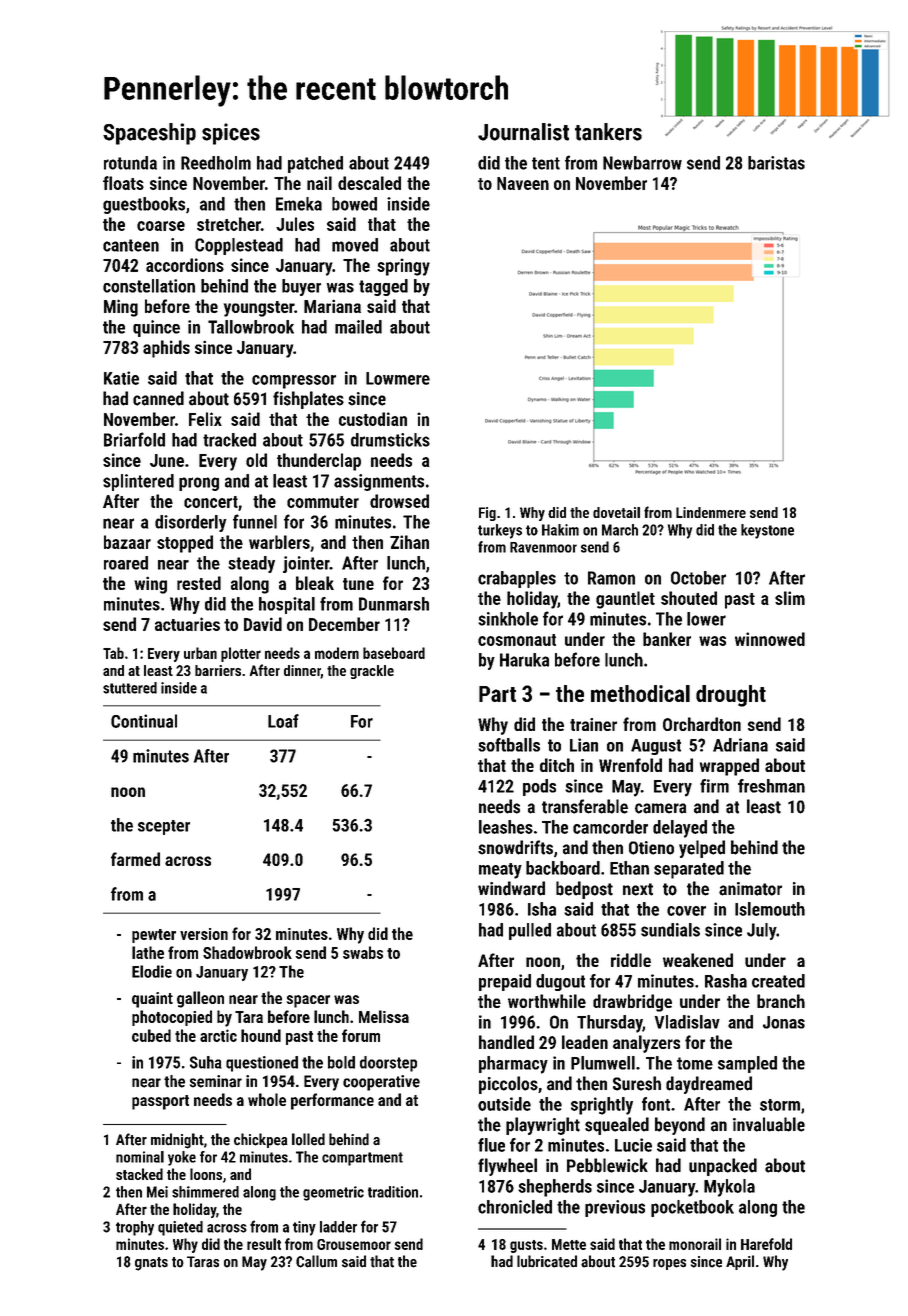  I want to click on keystone, so click(767, 531).
